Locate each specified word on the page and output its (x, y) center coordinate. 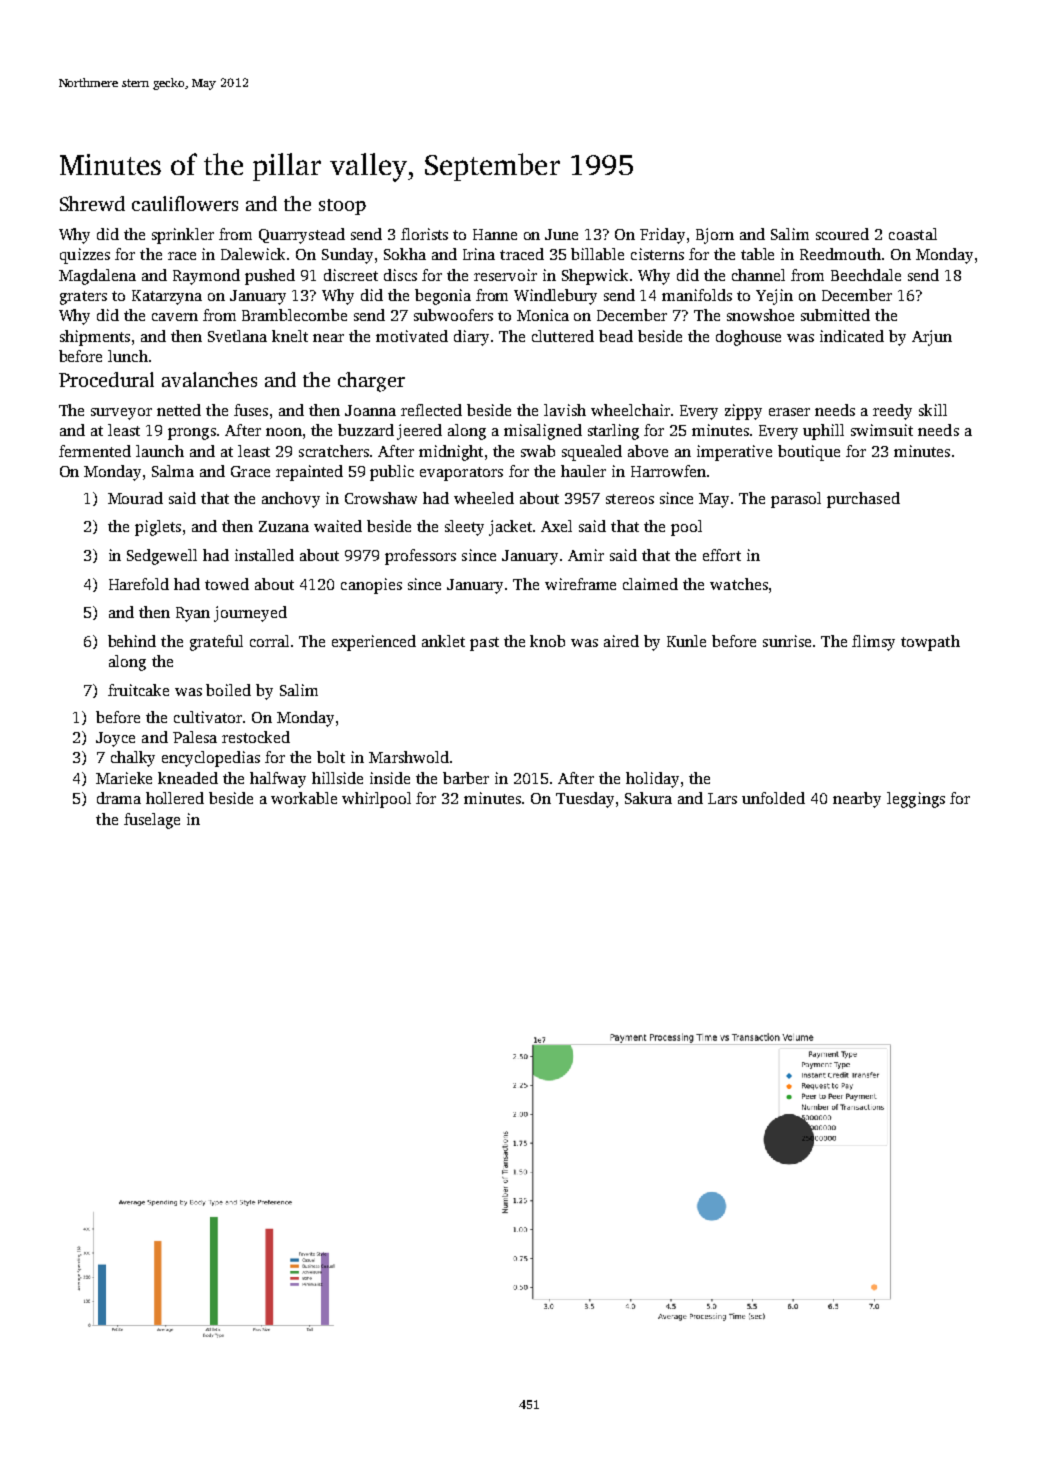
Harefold (139, 584)
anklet (443, 641)
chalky (133, 759)
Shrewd (92, 203)
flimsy (873, 643)
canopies (371, 586)
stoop (342, 207)
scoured (842, 234)
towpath (930, 643)
